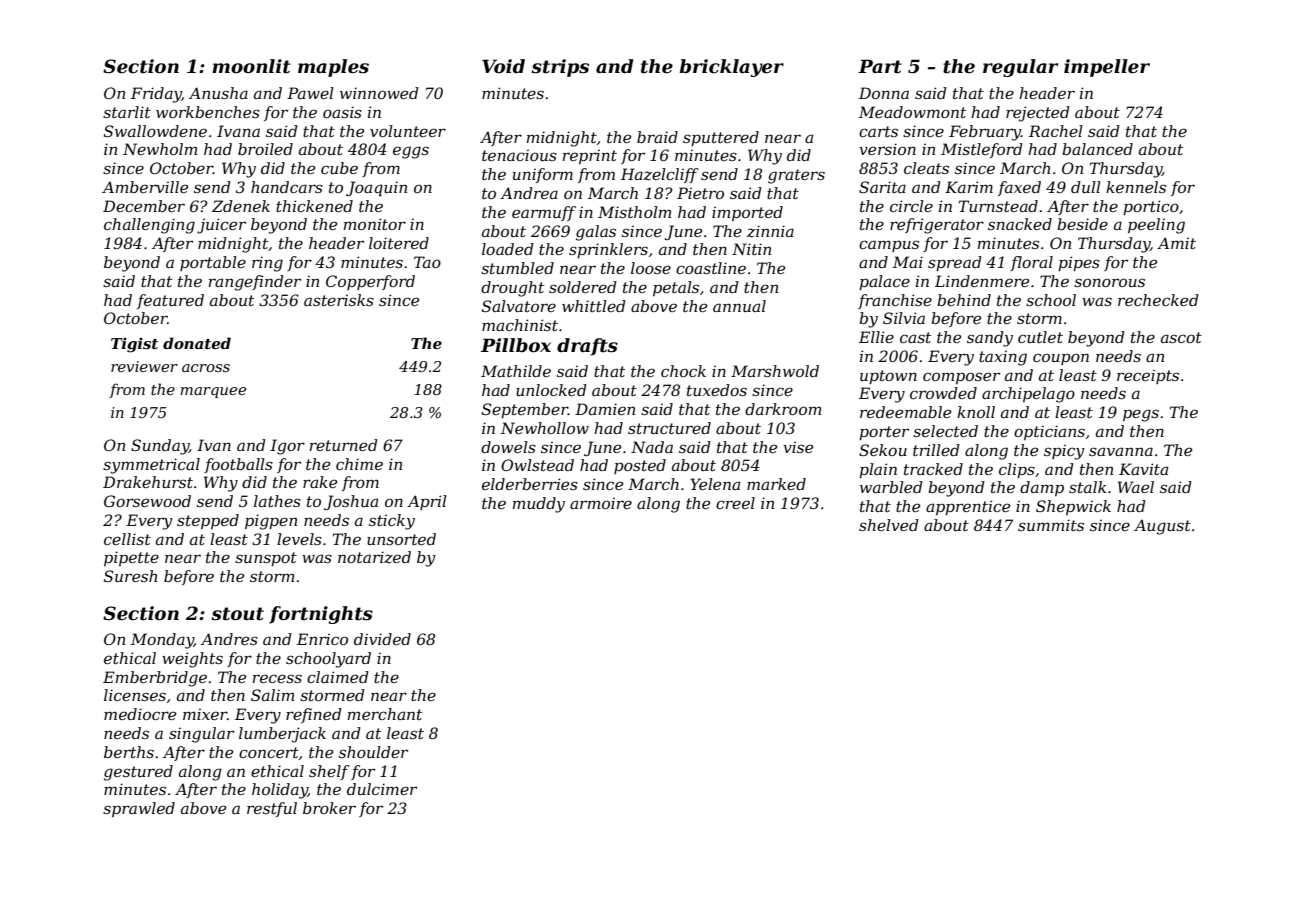 Image resolution: width=1308 pixels, height=924 pixels. I want to click on whittled, so click(594, 306).
